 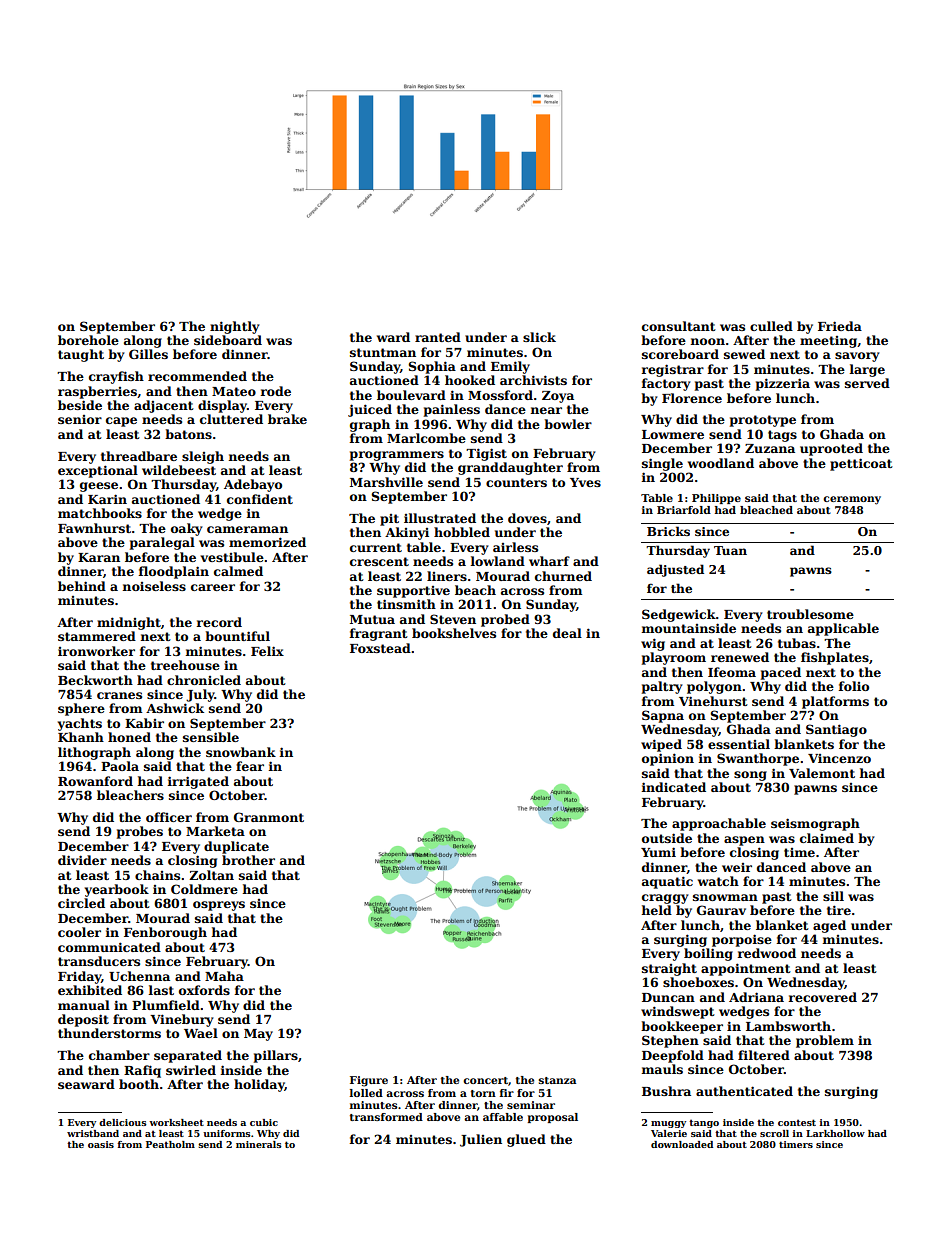 What do you see at coordinates (771, 326) in the screenshot?
I see `culled` at bounding box center [771, 326].
